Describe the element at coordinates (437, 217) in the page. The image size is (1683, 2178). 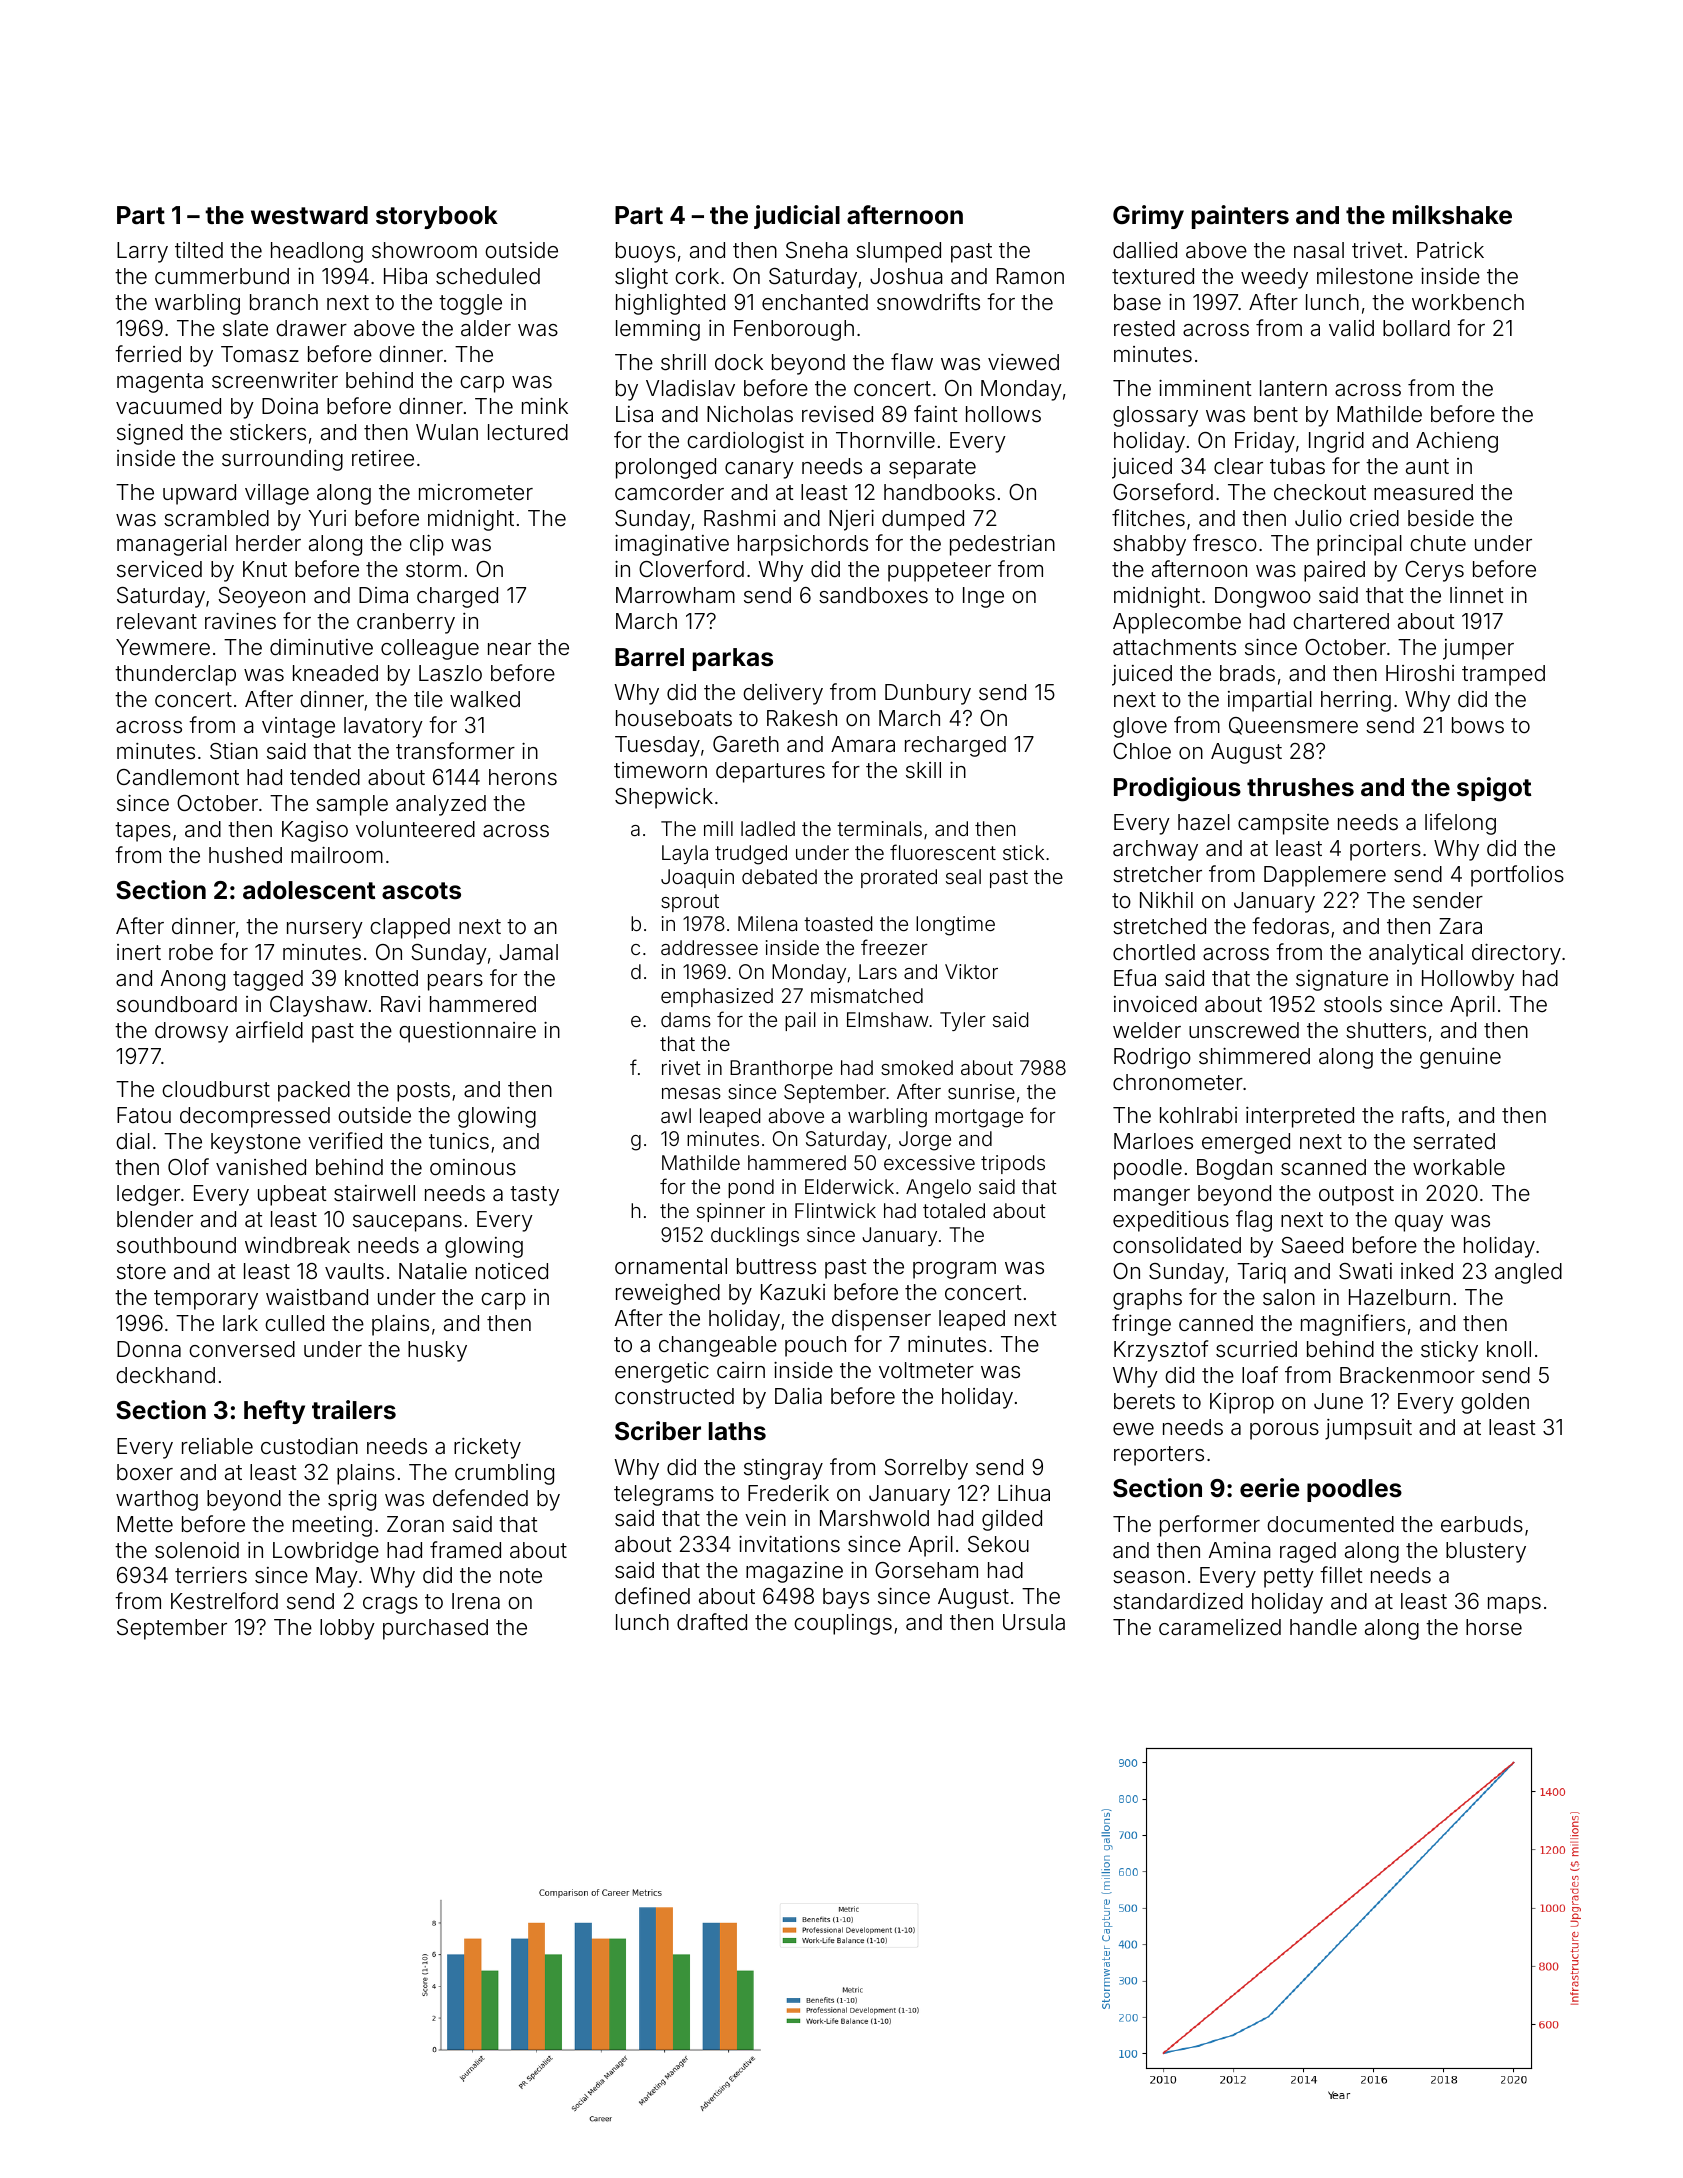
I see `storybook` at that location.
